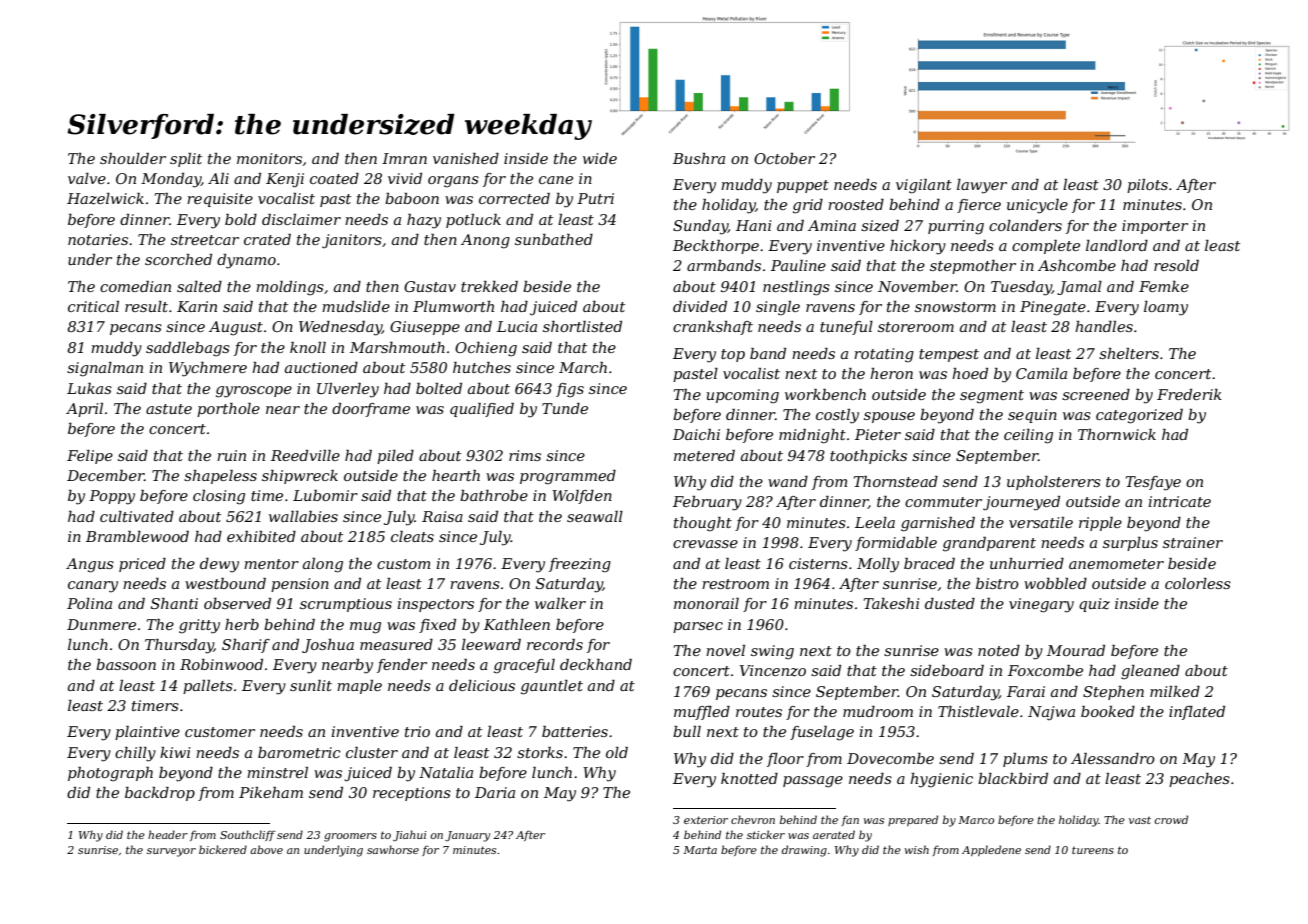 This screenshot has width=1308, height=924. I want to click on shelters, so click(1129, 353).
